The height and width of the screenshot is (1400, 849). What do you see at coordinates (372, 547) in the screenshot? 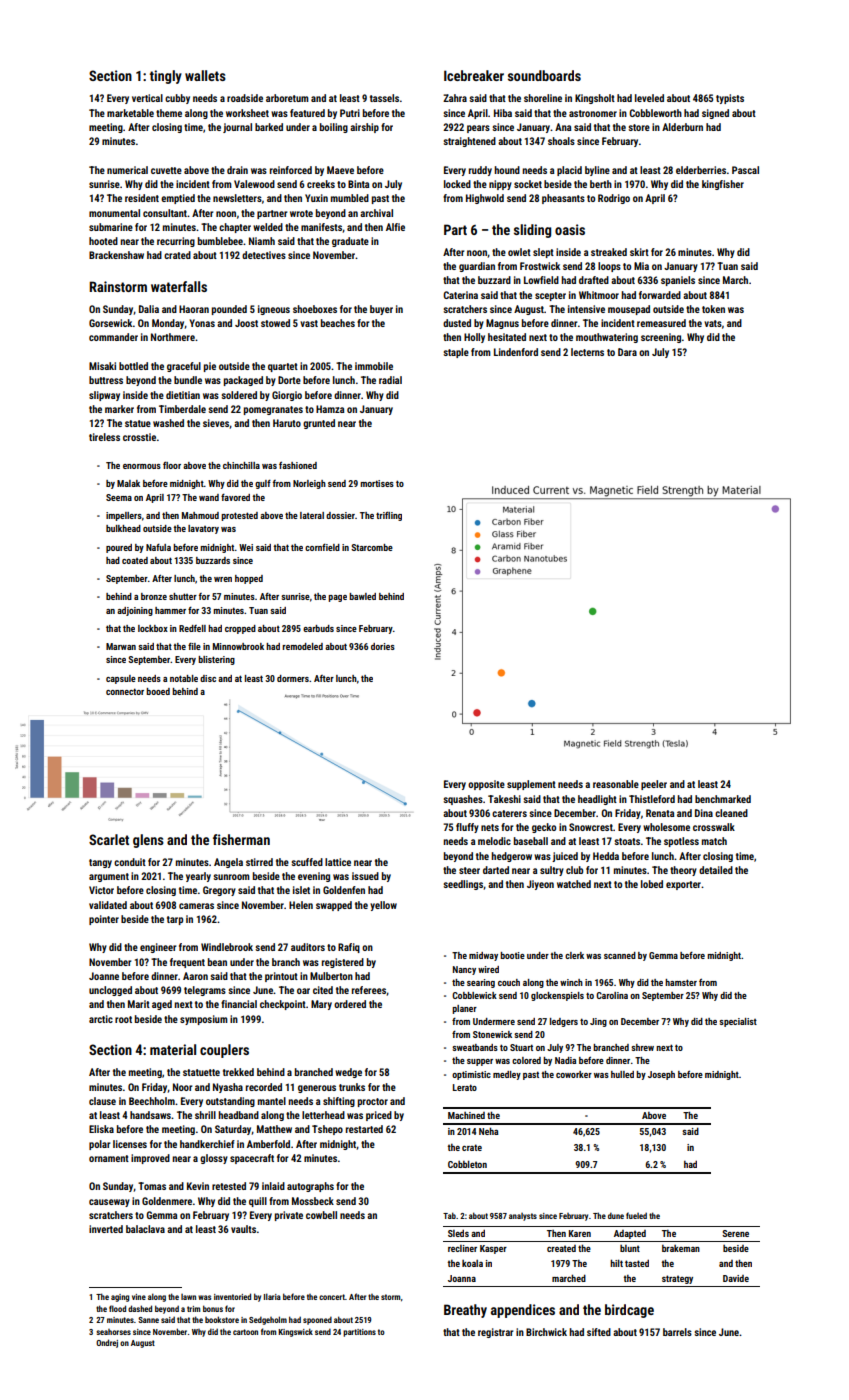
I see `Starcombe` at bounding box center [372, 547].
